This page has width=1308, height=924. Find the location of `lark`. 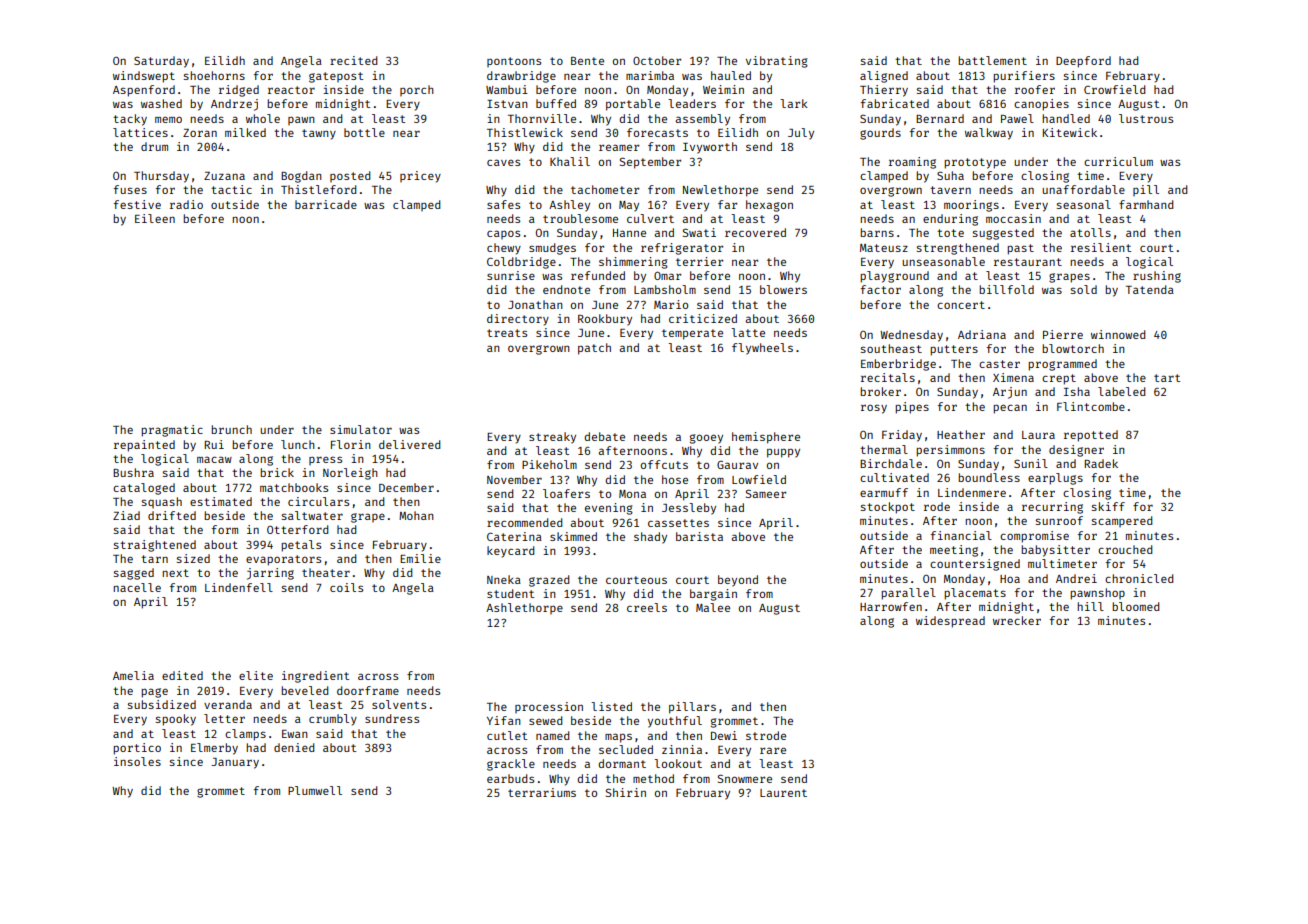

lark is located at coordinates (794, 103).
